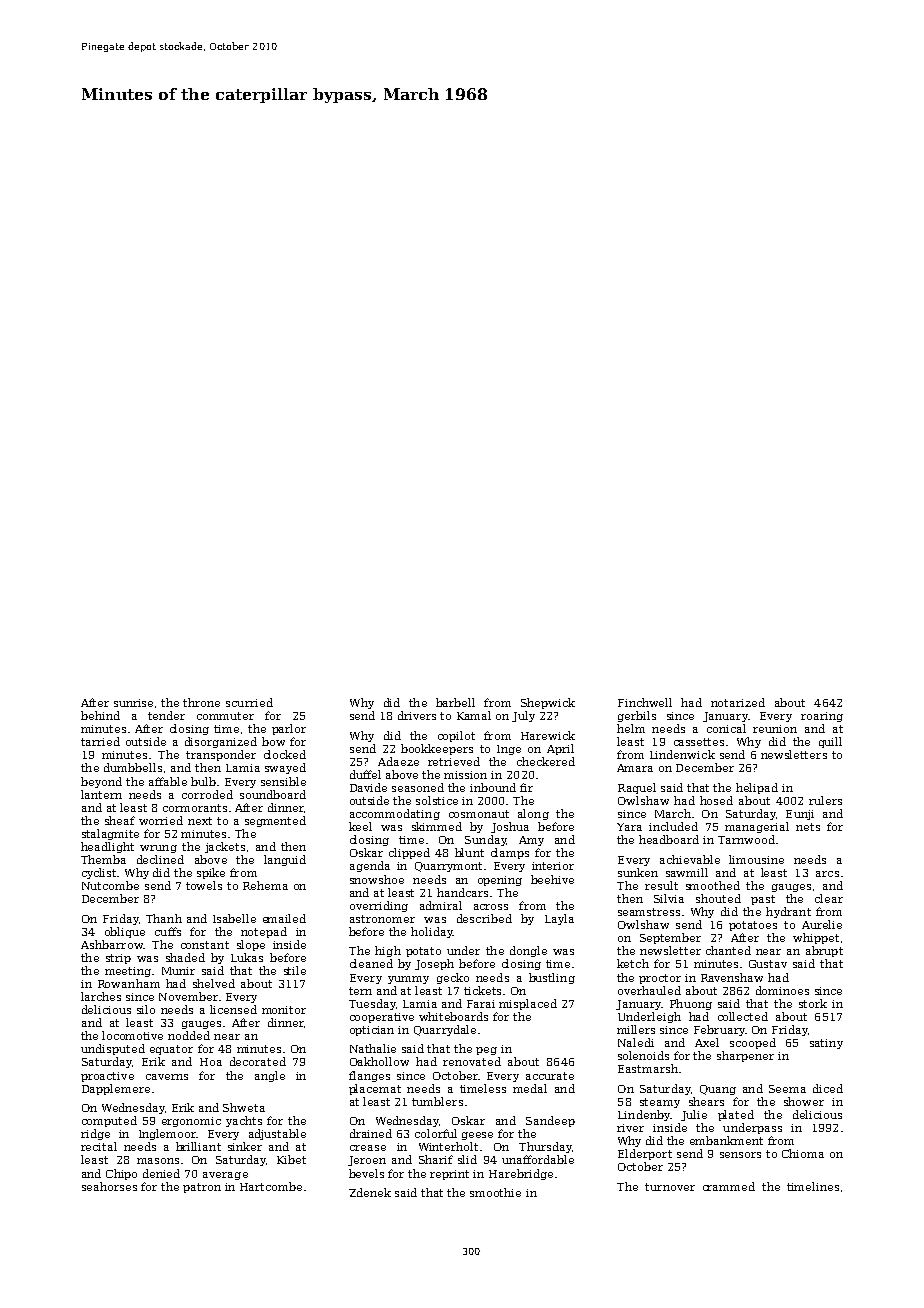 The width and height of the screenshot is (924, 1308). What do you see at coordinates (225, 716) in the screenshot?
I see `commuter` at bounding box center [225, 716].
